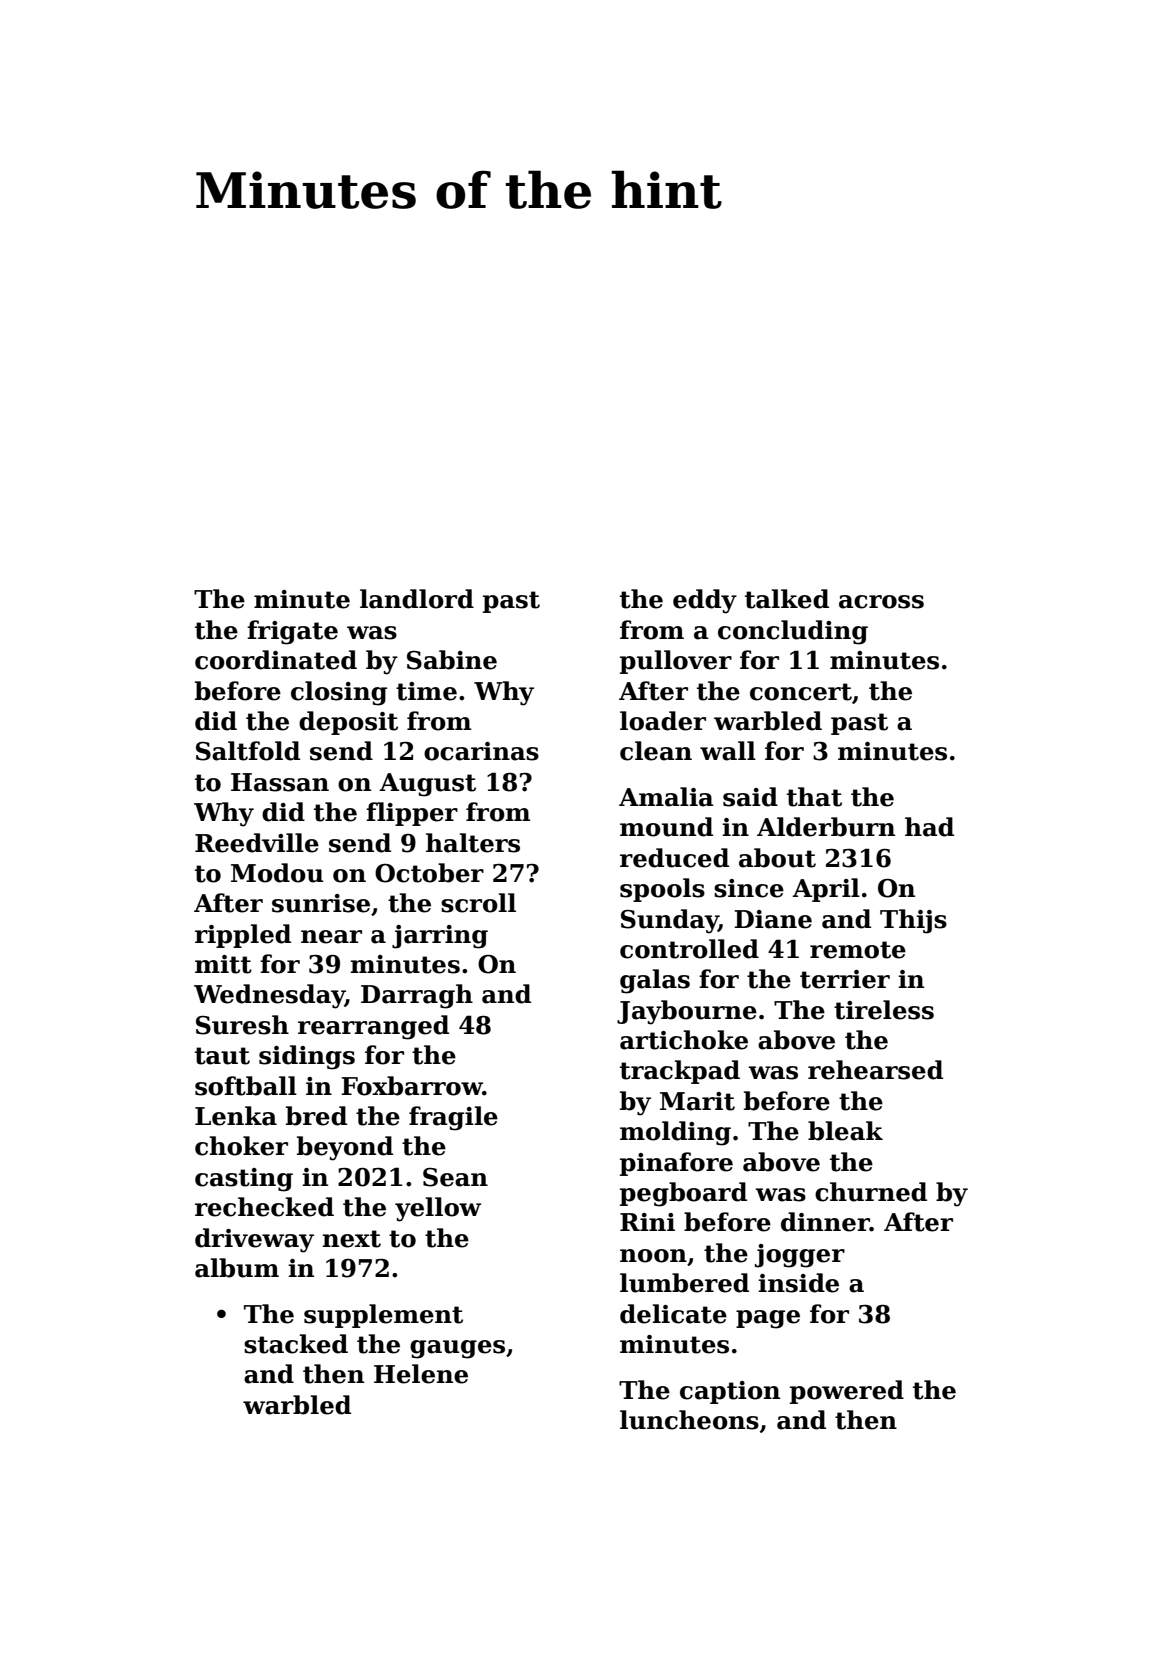  Describe the element at coordinates (881, 602) in the image. I see `across` at that location.
